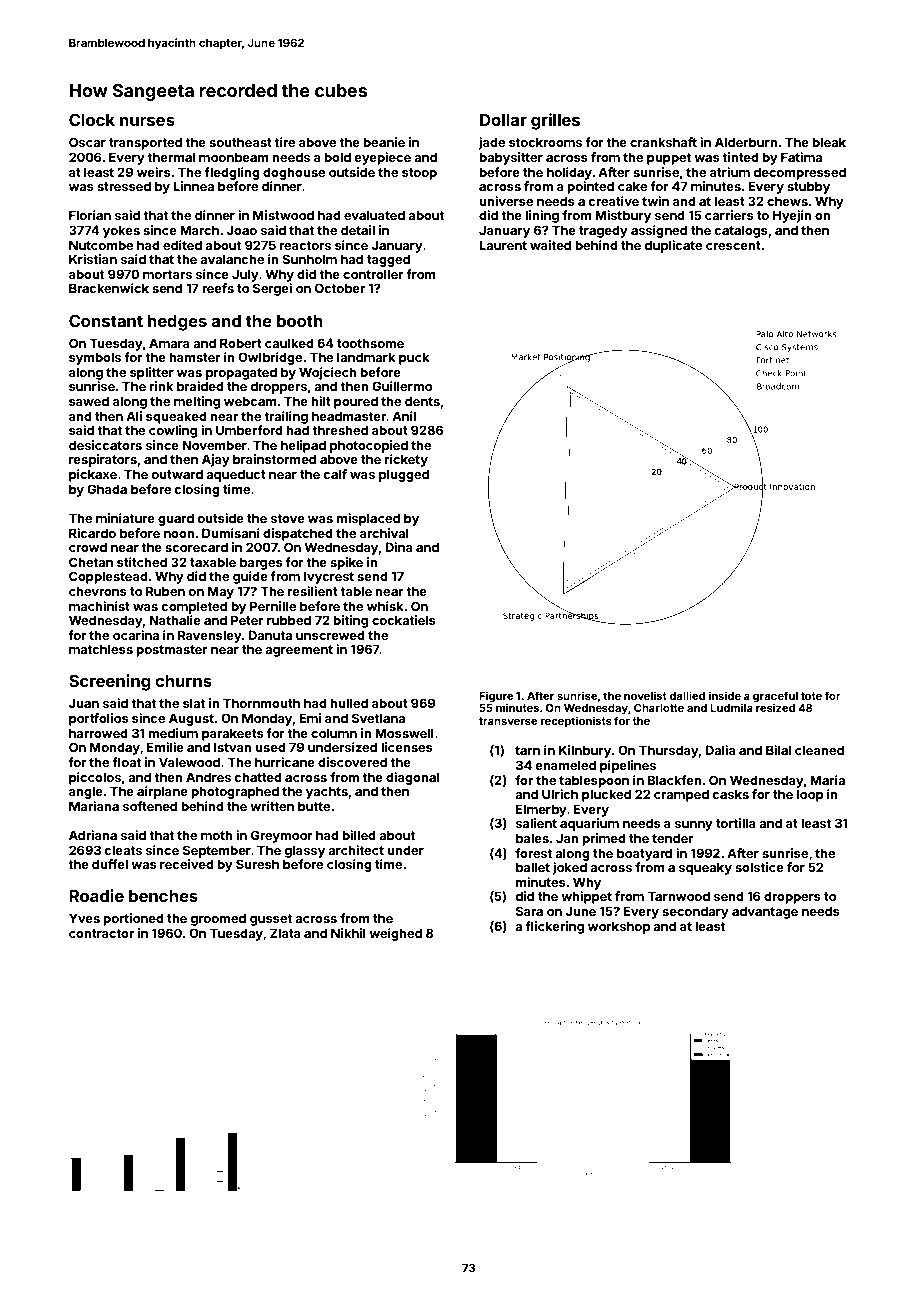 The image size is (924, 1308). What do you see at coordinates (89, 401) in the screenshot?
I see `sawed` at bounding box center [89, 401].
